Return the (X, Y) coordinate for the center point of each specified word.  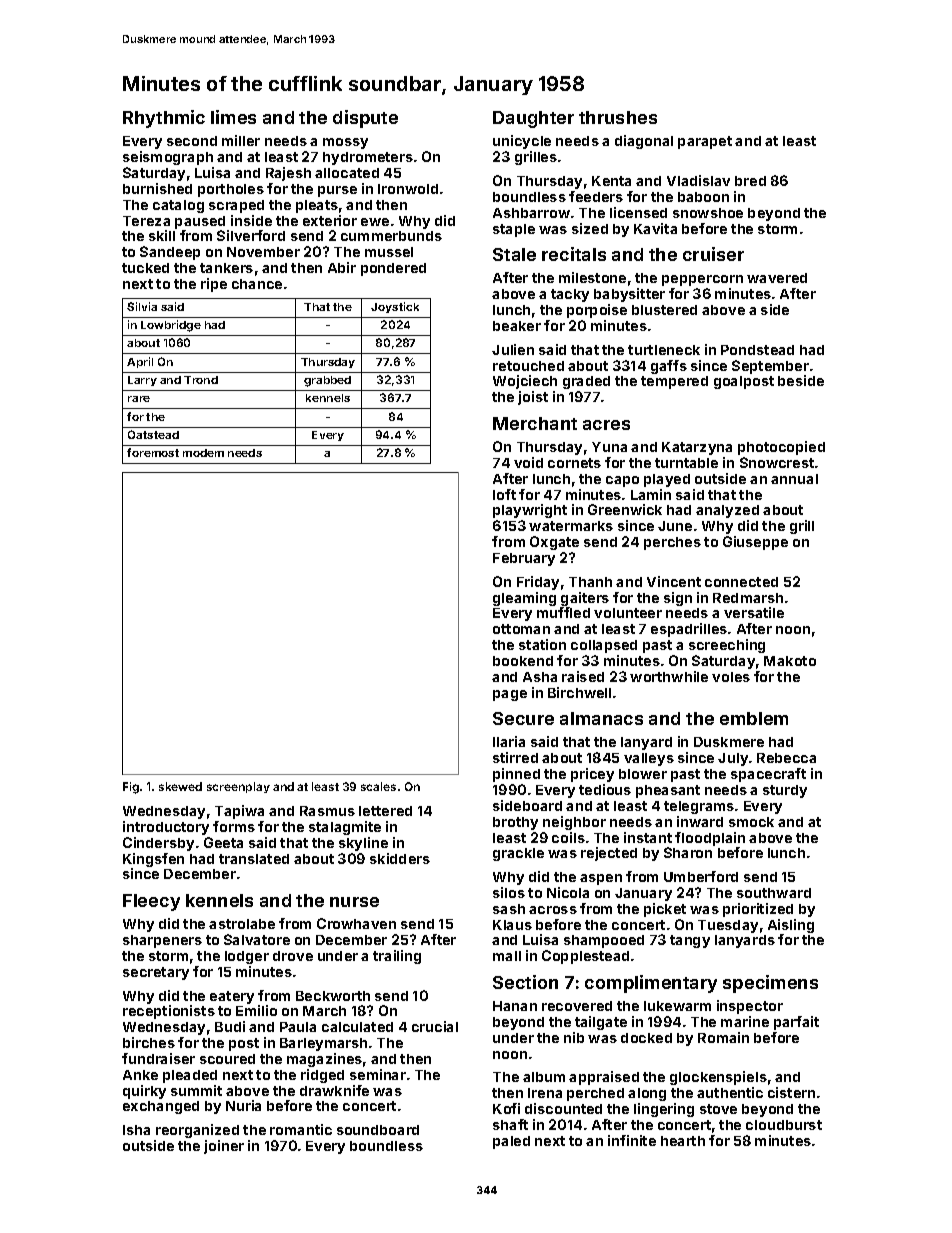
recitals (574, 254)
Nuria (243, 1105)
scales (378, 786)
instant (648, 837)
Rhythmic (164, 119)
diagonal (644, 142)
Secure (523, 718)
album (544, 1077)
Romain (723, 1037)
